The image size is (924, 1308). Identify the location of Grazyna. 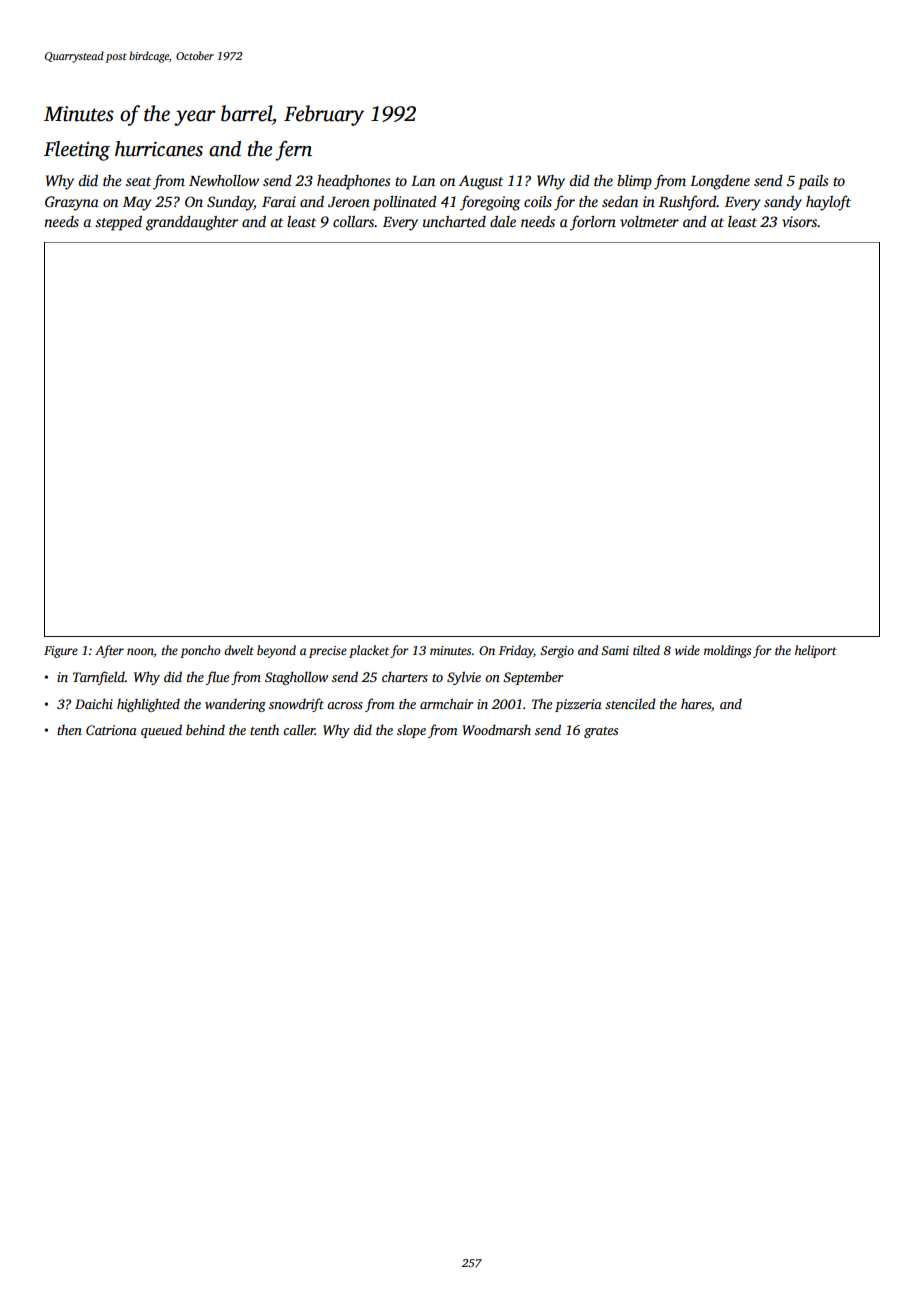
(72, 203).
